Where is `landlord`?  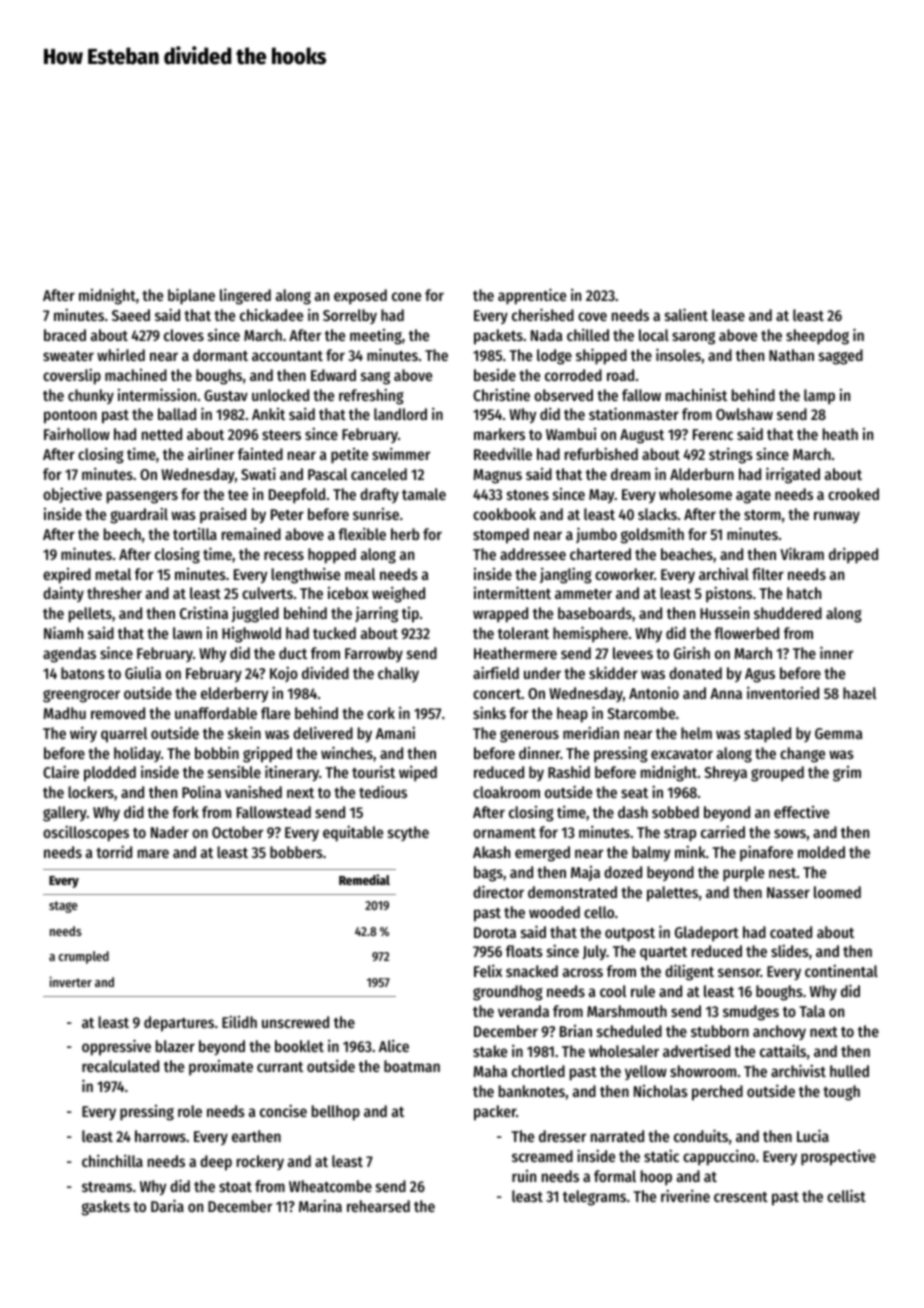
landlord is located at coordinates (400, 414).
